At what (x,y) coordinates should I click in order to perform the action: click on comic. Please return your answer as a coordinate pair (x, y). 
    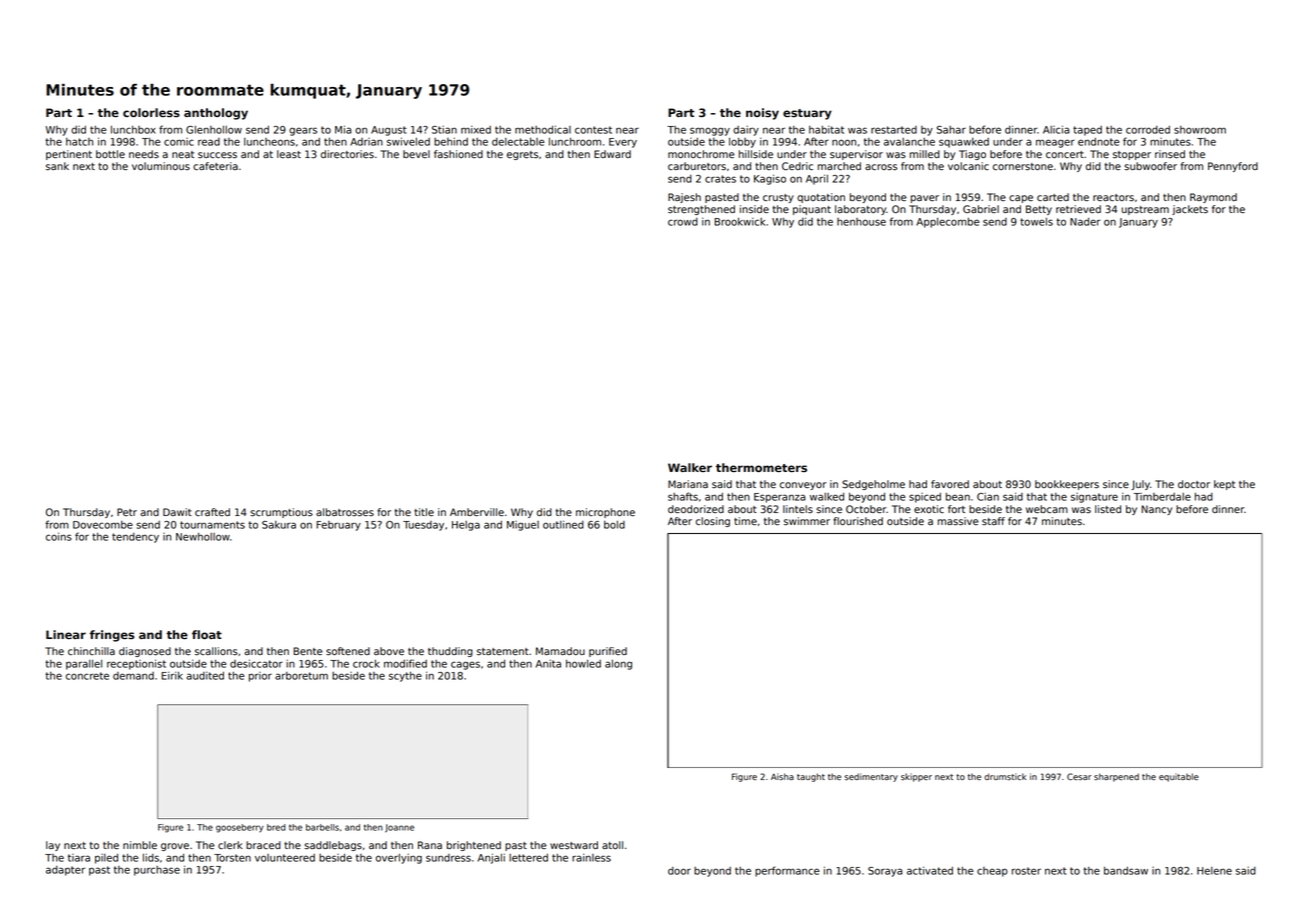
    Looking at the image, I should click on (179, 142).
